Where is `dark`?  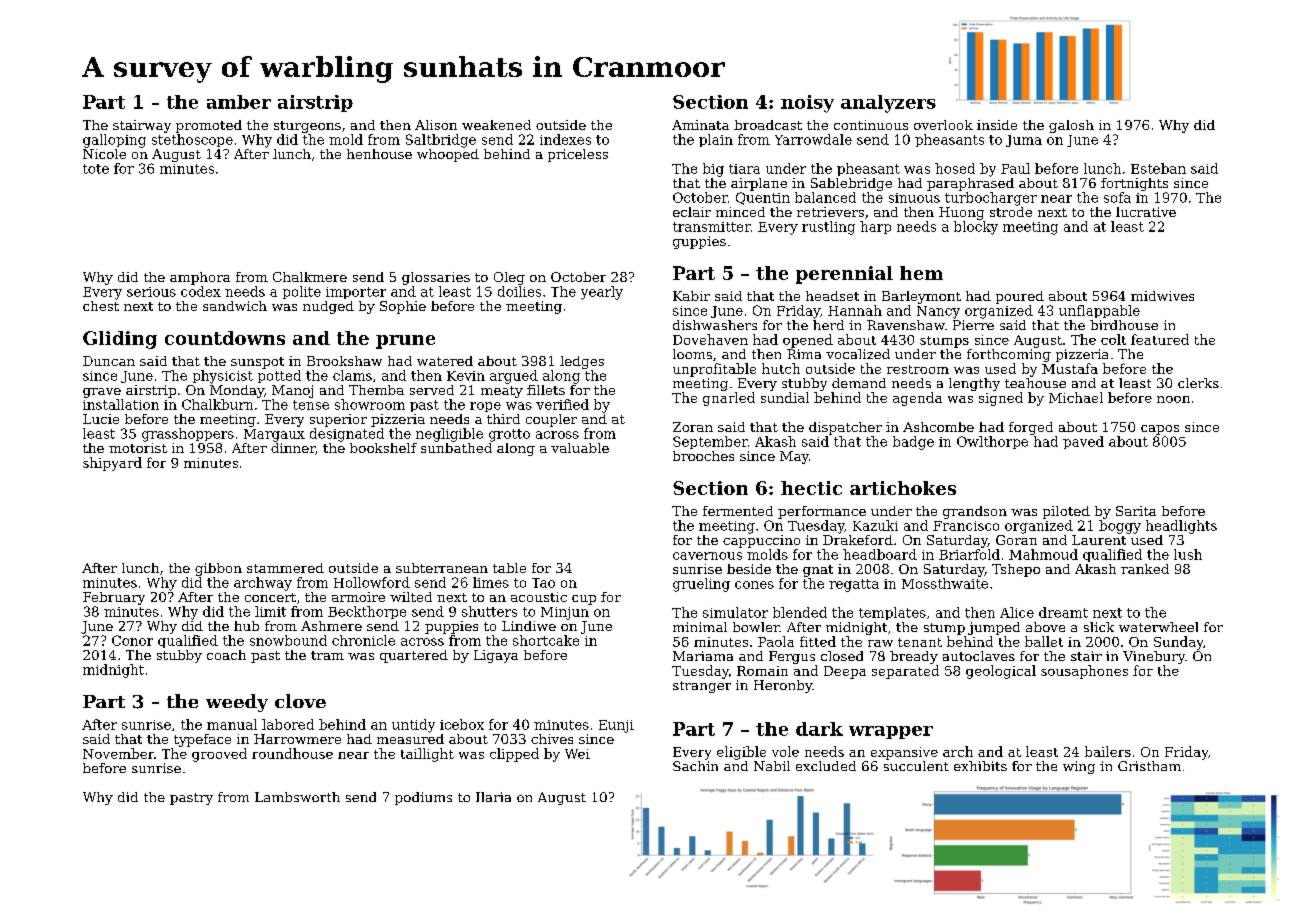 dark is located at coordinates (819, 729).
